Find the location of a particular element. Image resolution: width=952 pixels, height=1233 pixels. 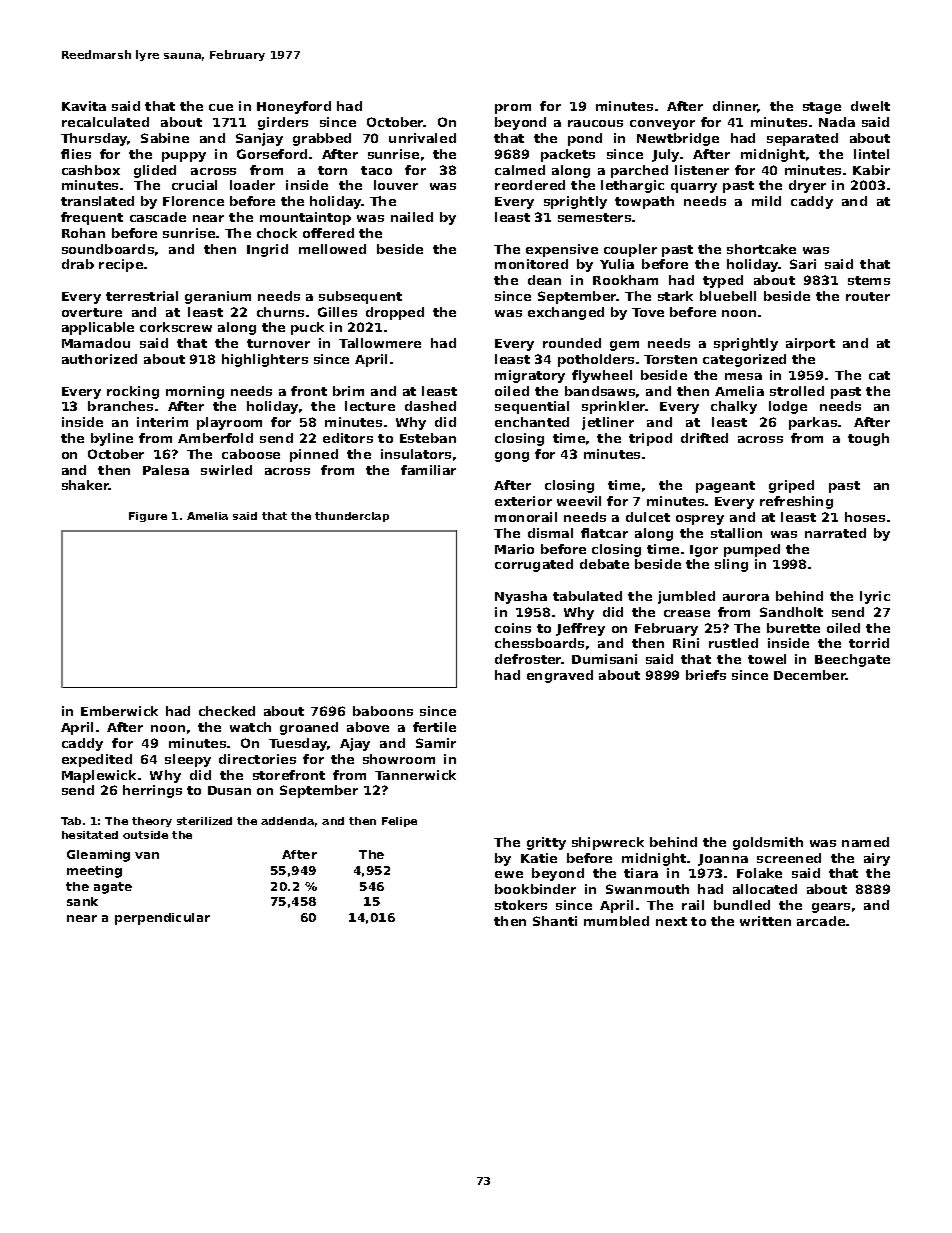

debate is located at coordinates (604, 564).
